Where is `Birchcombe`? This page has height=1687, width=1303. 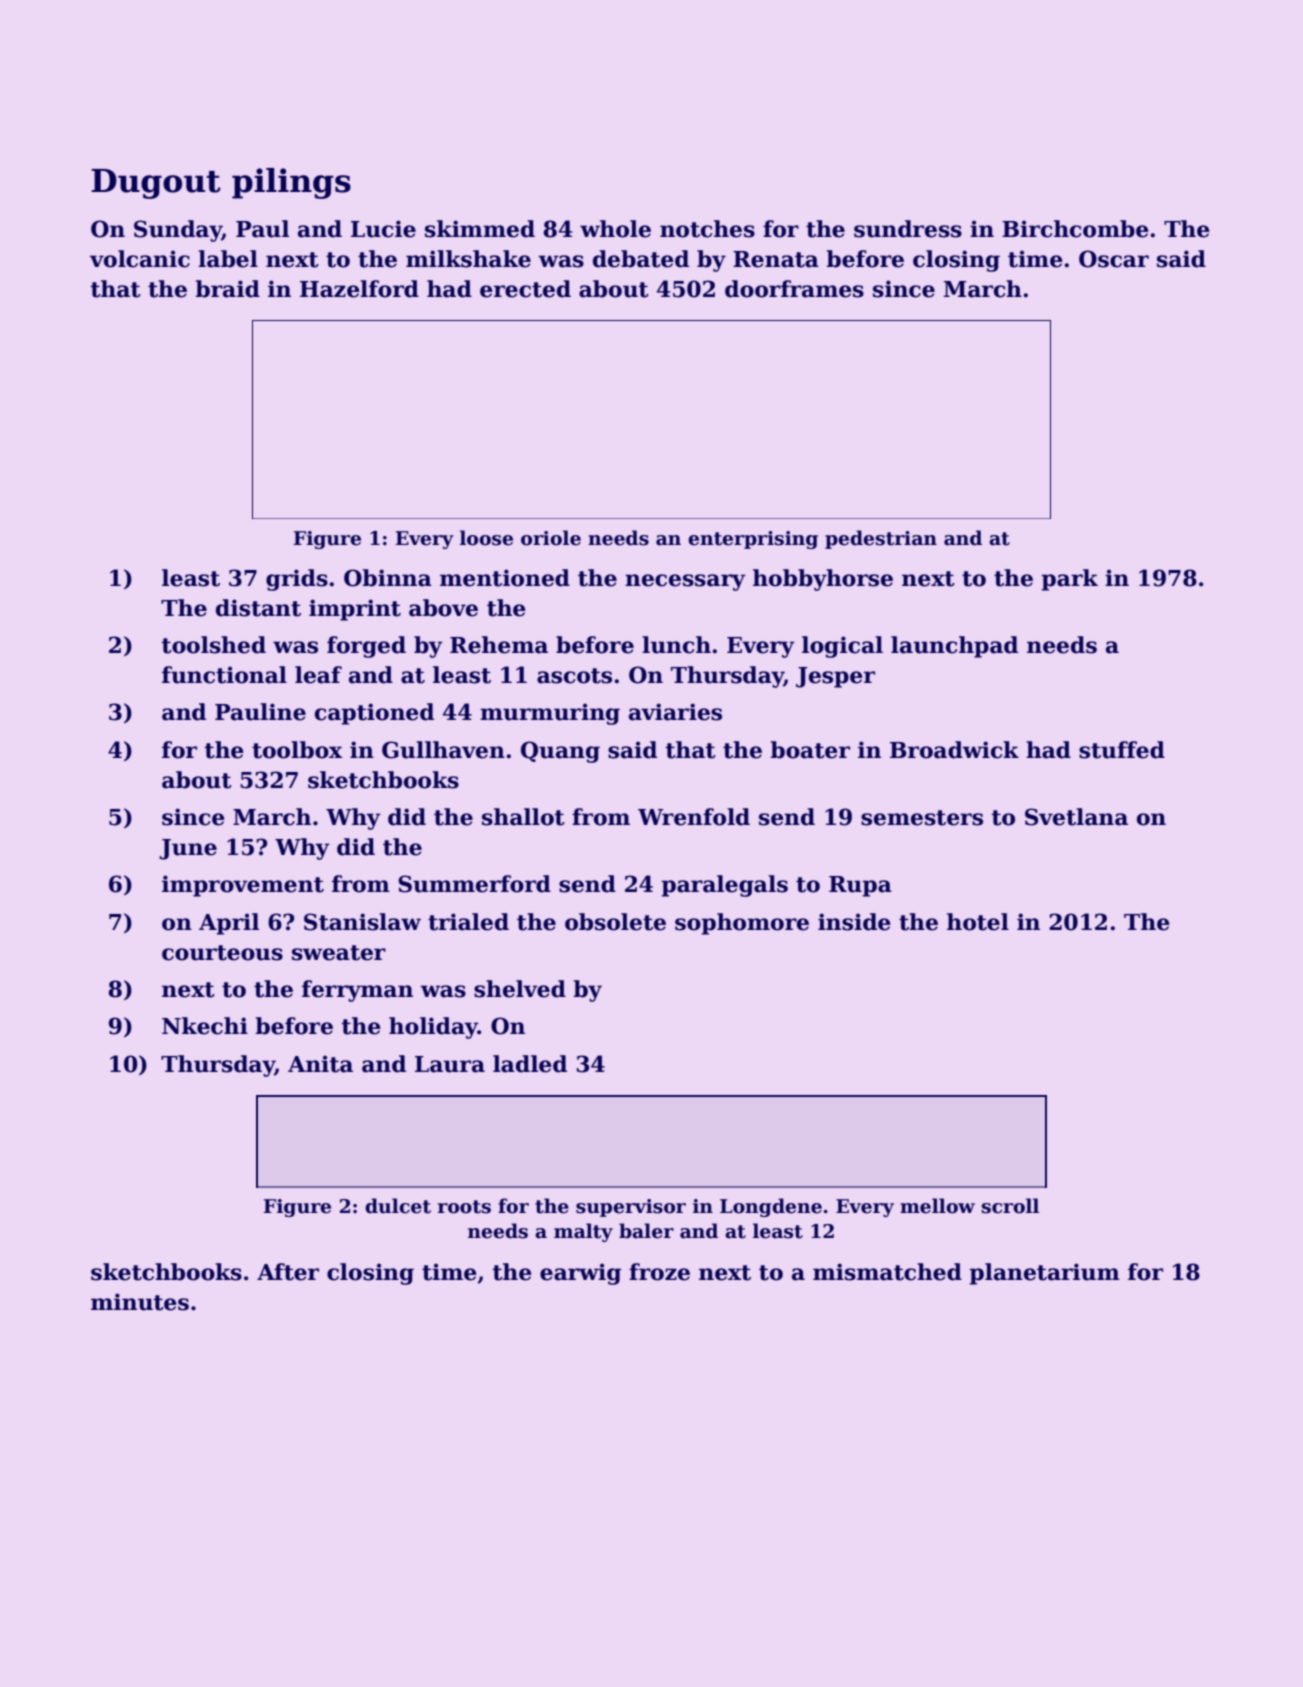 Birchcombe is located at coordinates (1075, 229).
